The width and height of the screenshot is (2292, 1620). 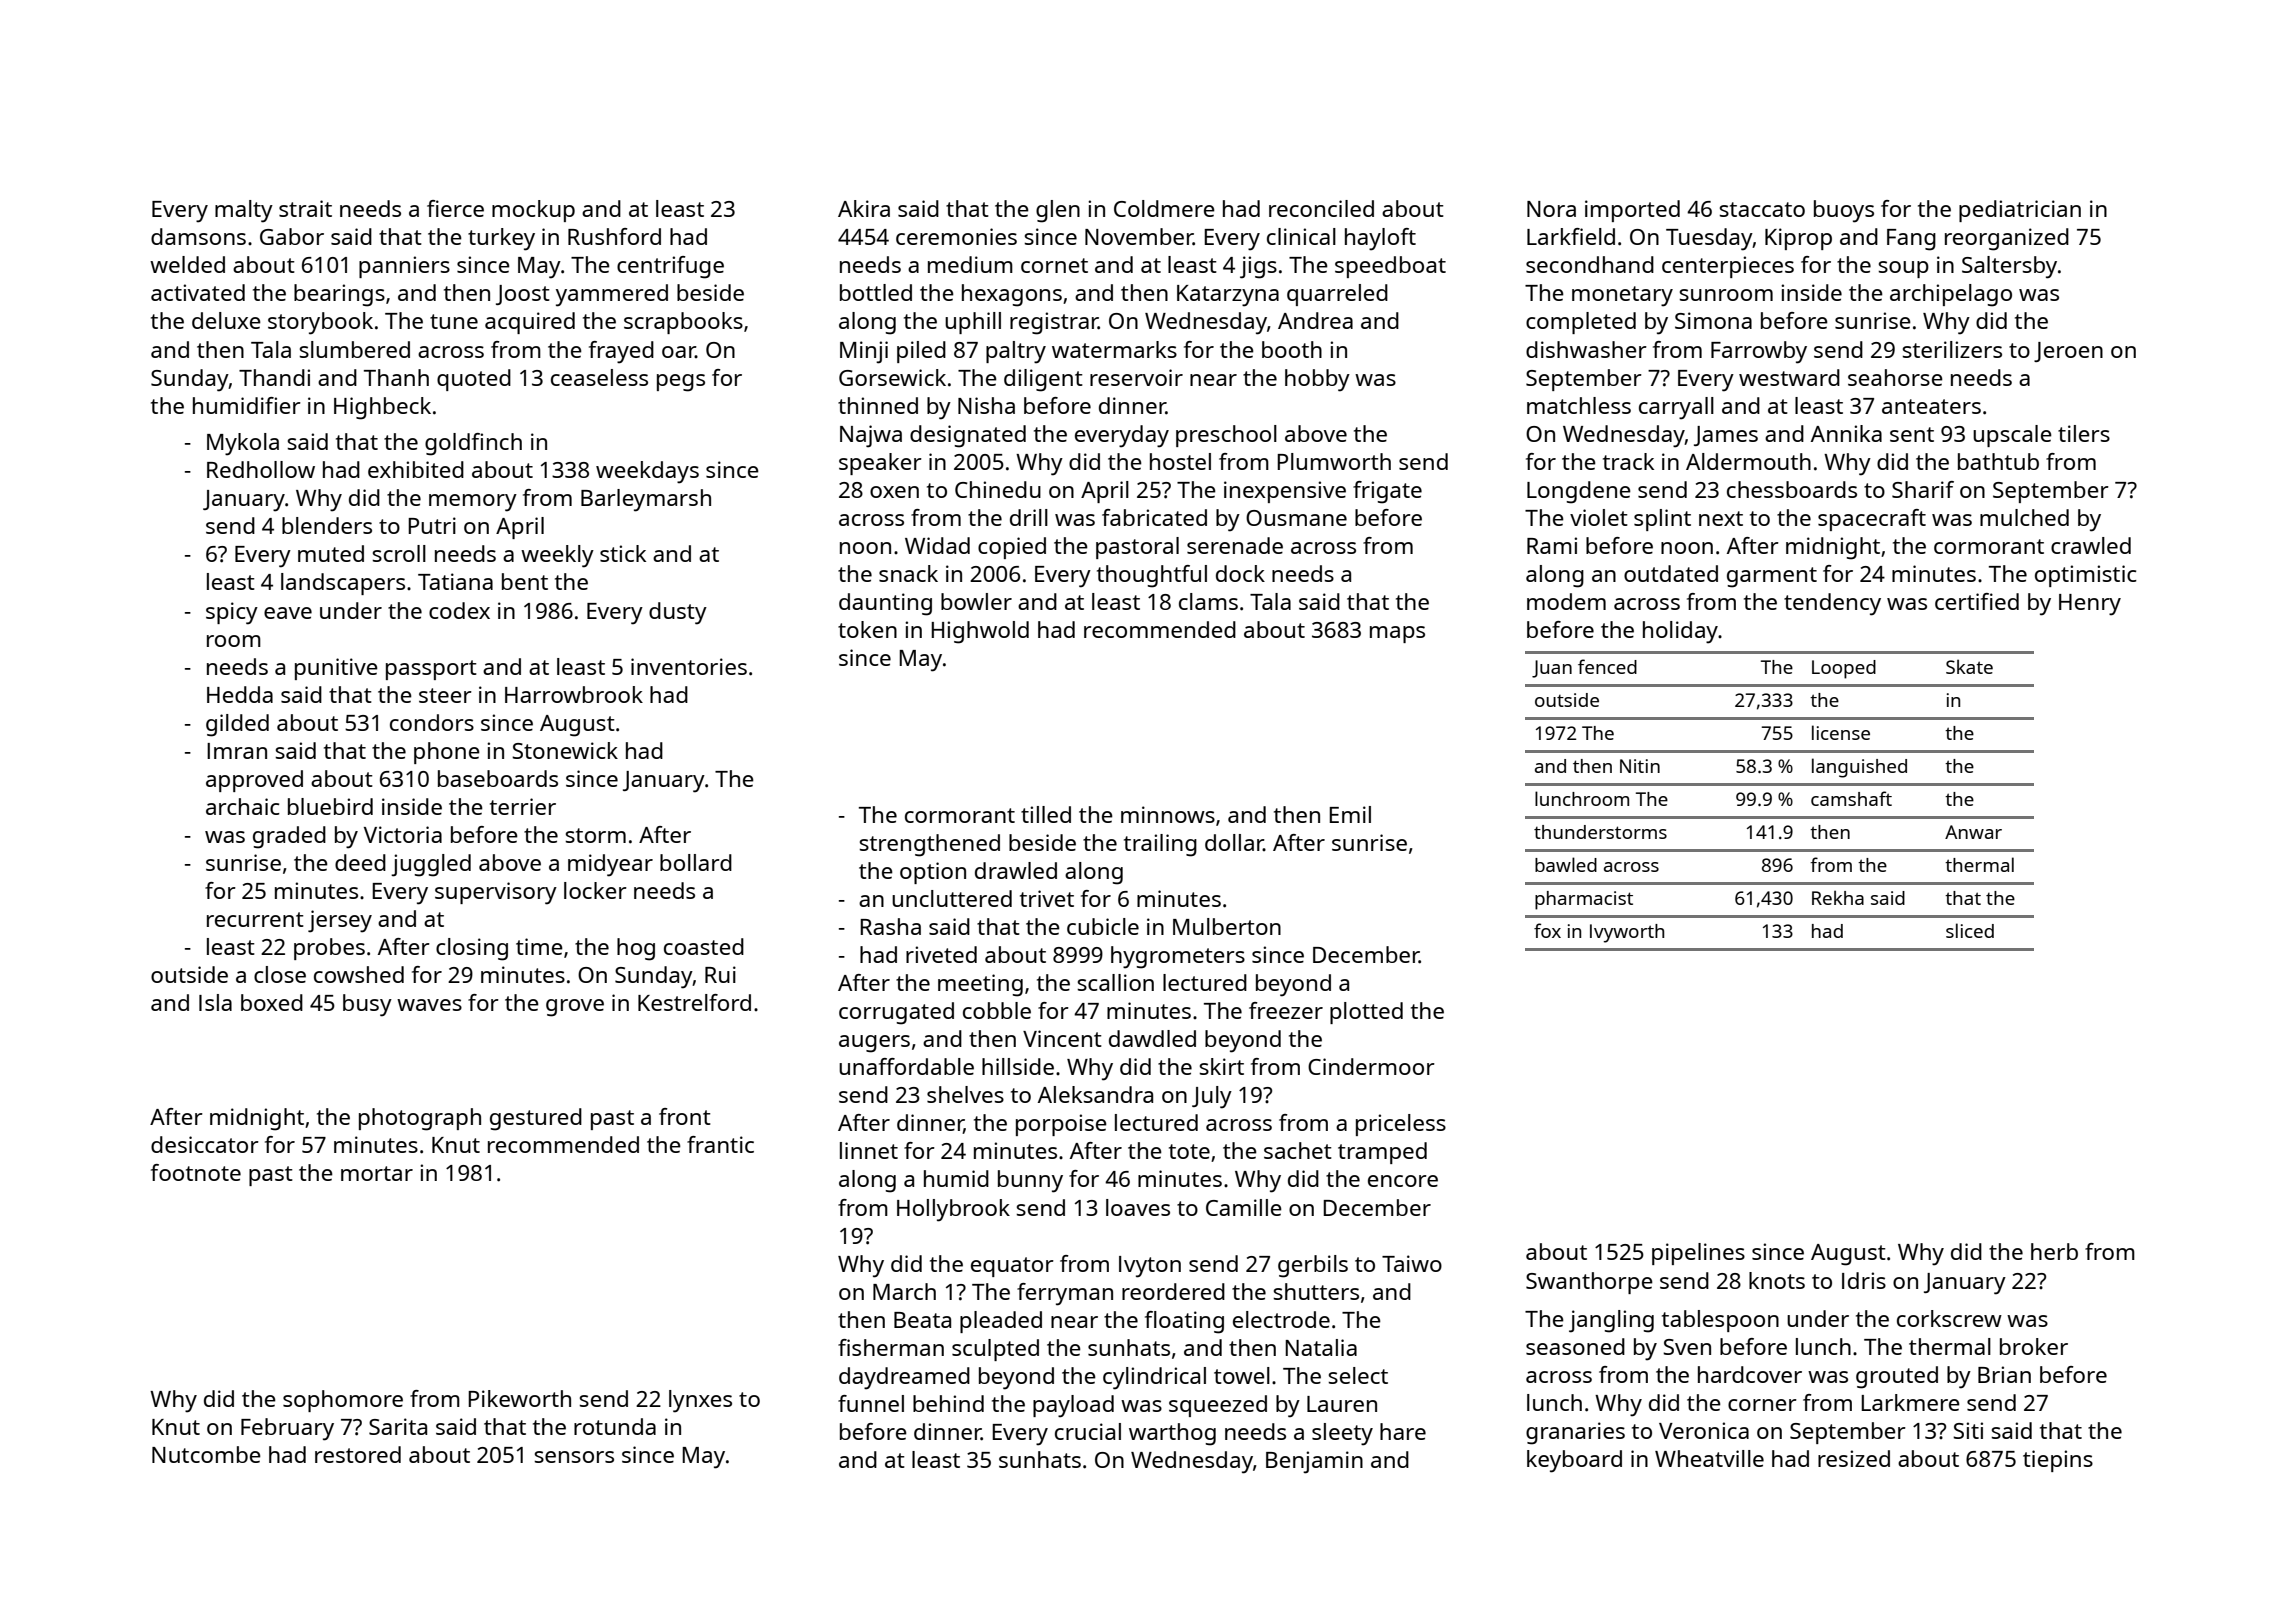 What do you see at coordinates (2058, 1461) in the screenshot?
I see `tiepins` at bounding box center [2058, 1461].
